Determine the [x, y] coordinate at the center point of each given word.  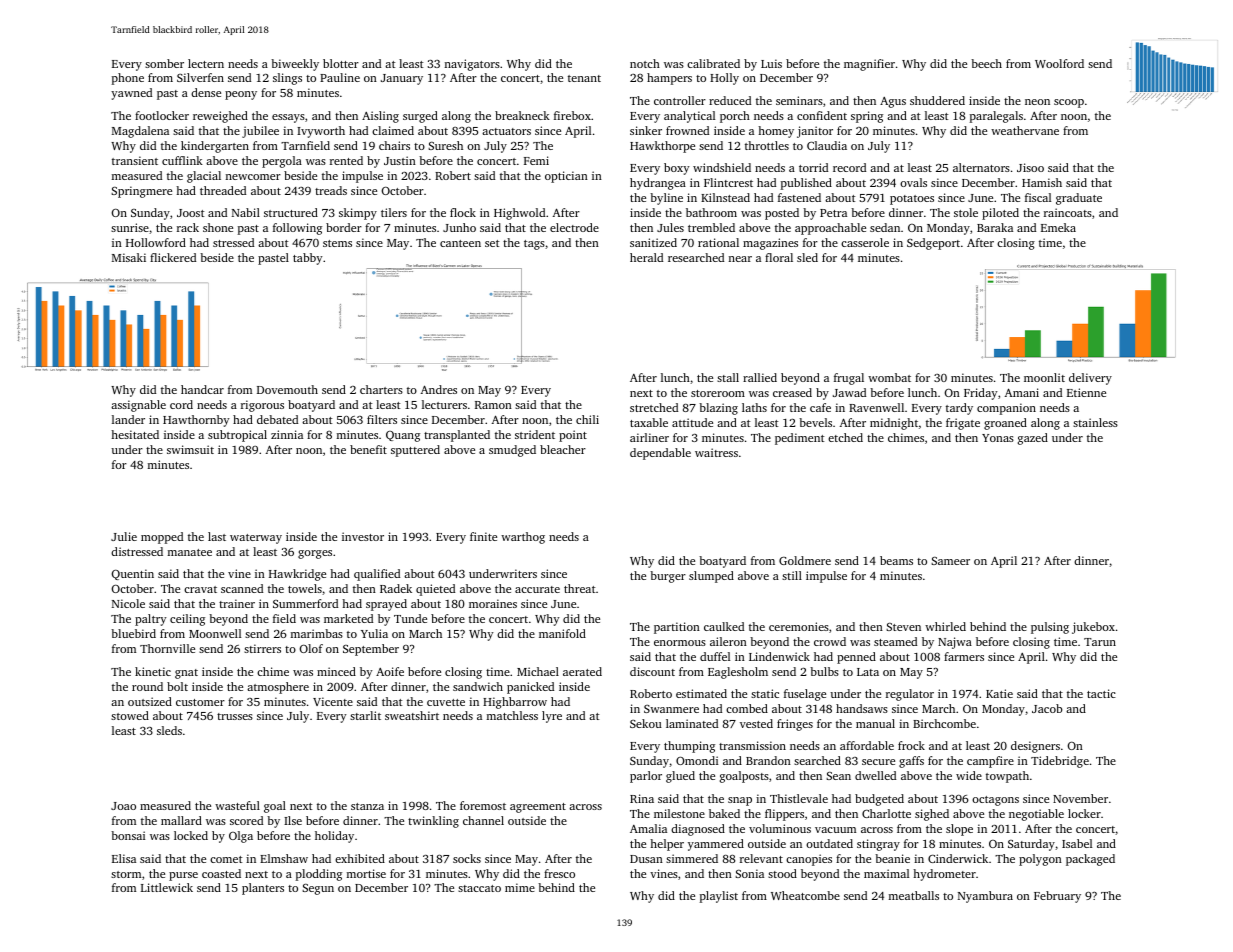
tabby [308, 259]
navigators [472, 65]
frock [911, 745]
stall [728, 377]
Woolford [1059, 63]
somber [164, 63]
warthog [523, 538]
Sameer [950, 560]
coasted [221, 873]
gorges [315, 554]
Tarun [1100, 642]
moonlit [1044, 377]
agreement [538, 808]
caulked [724, 626]
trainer [237, 603]
